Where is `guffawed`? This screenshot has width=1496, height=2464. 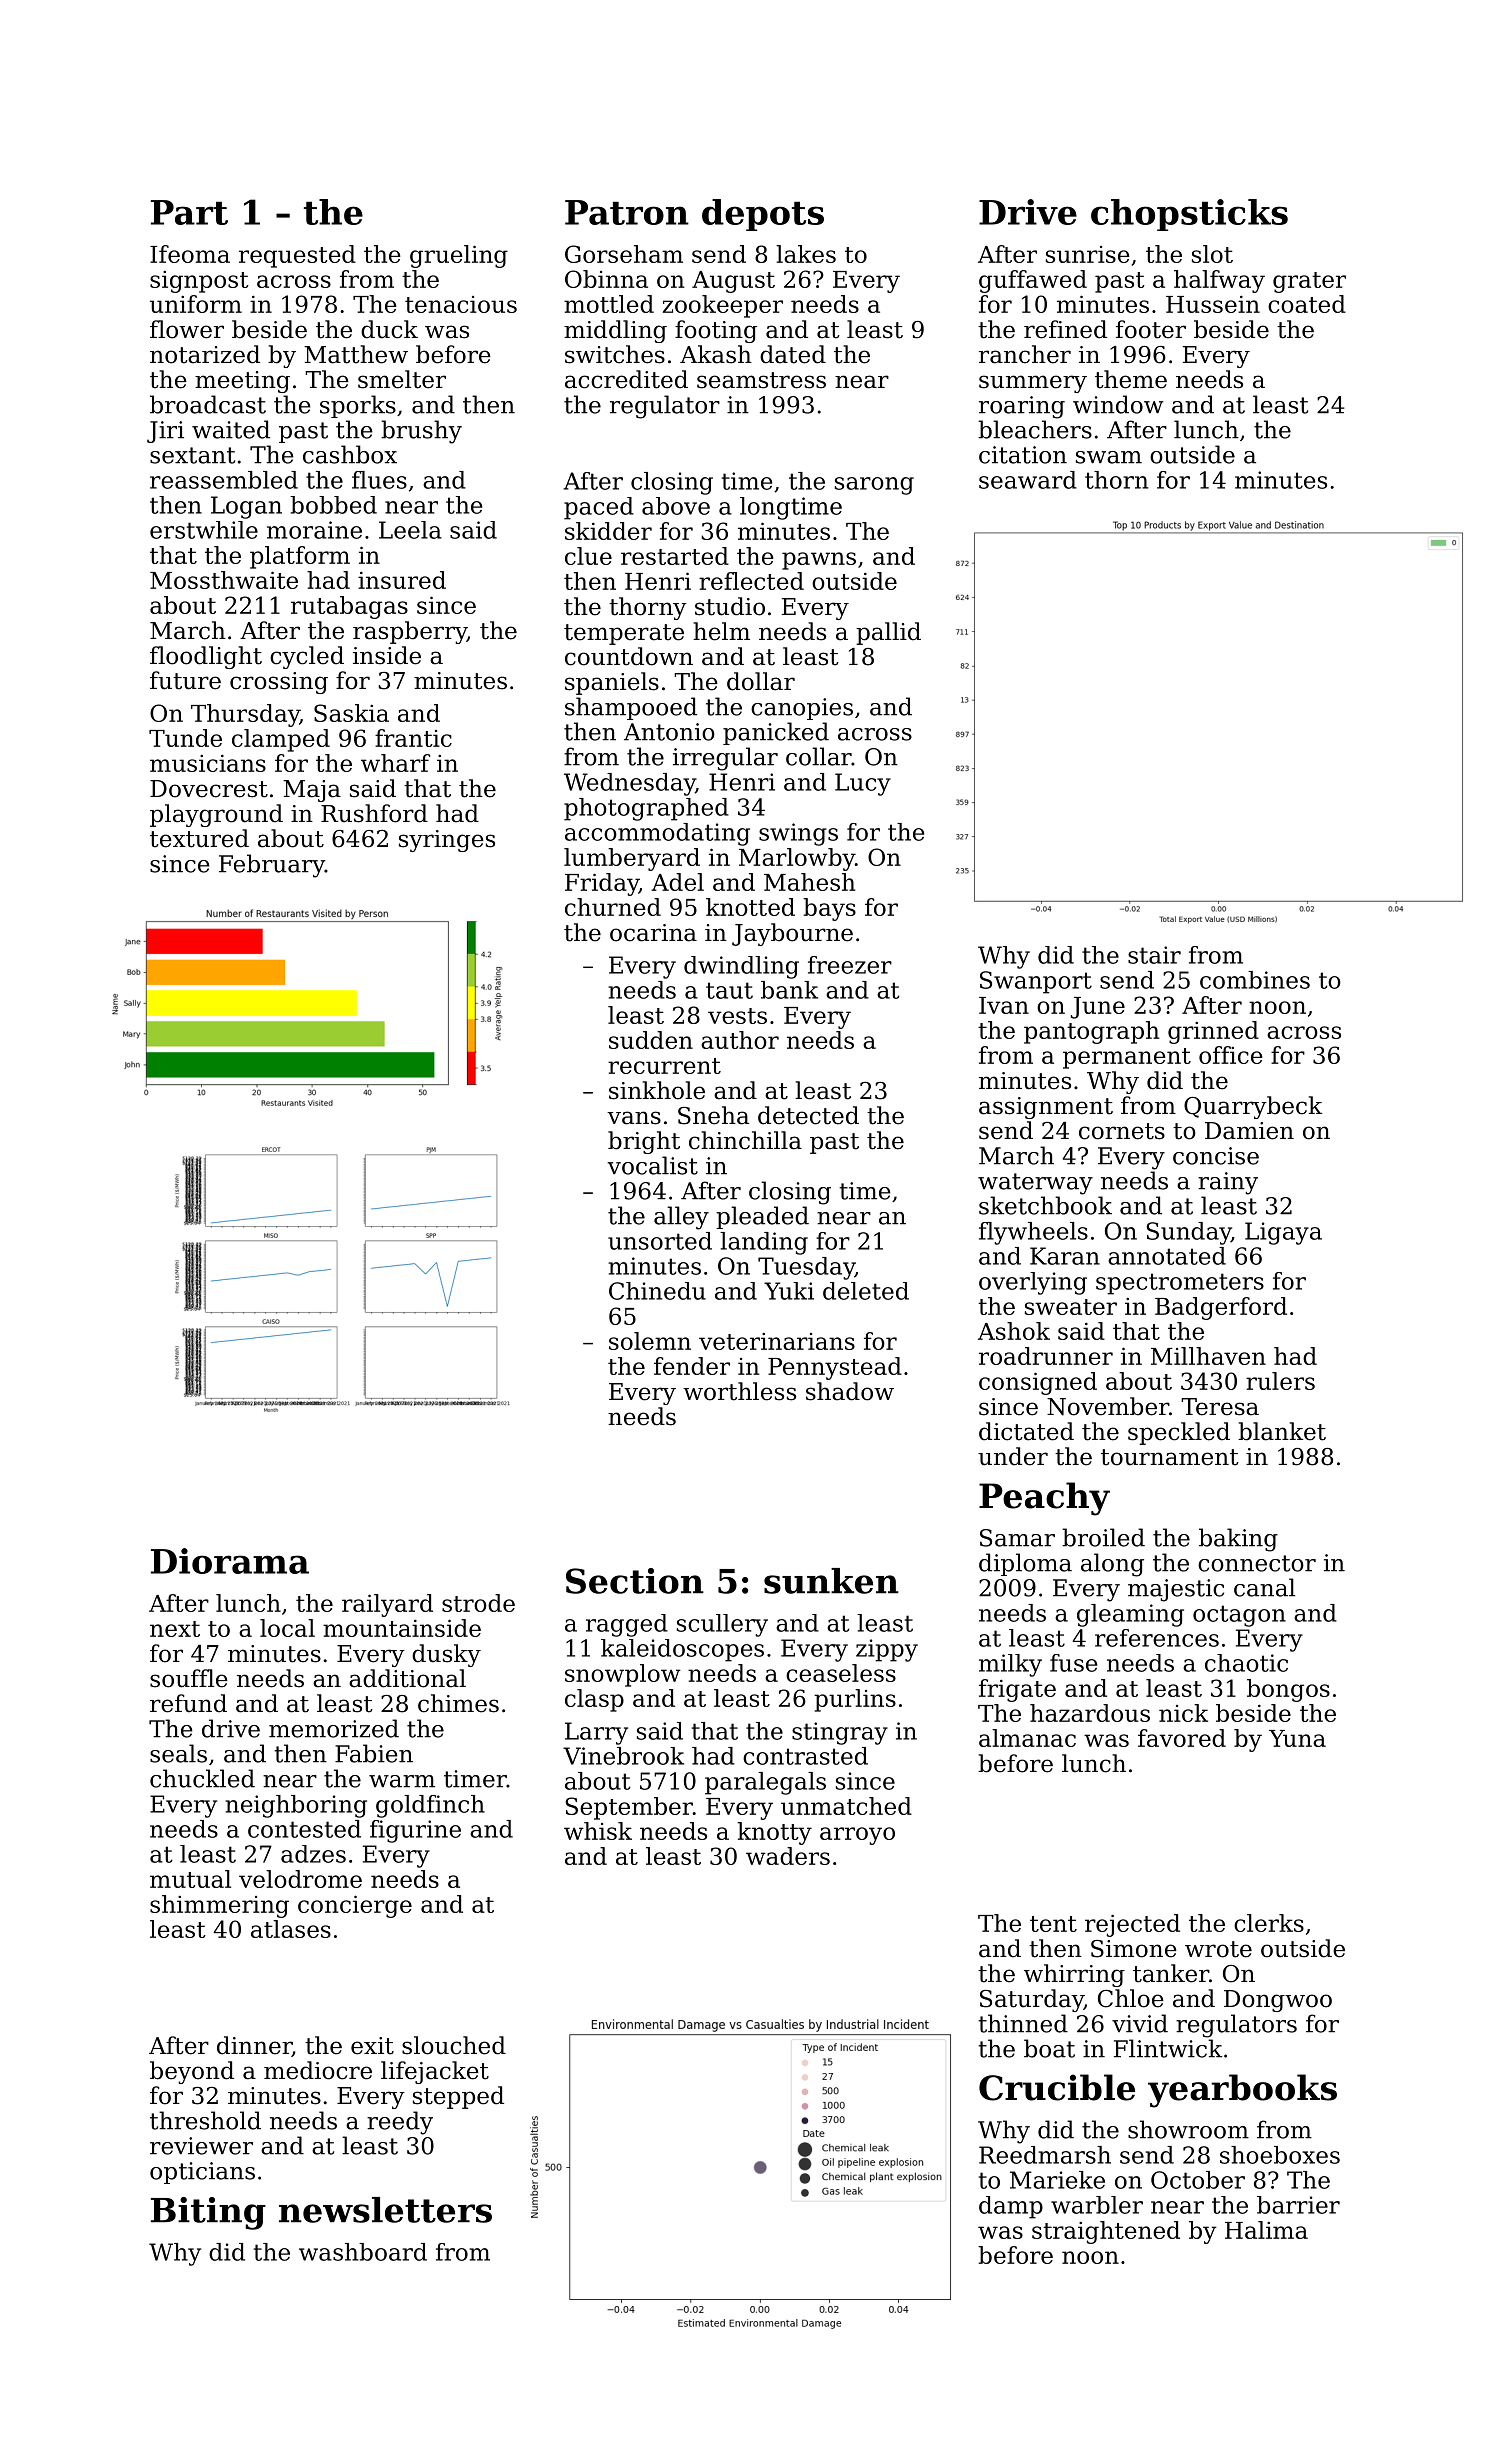 guffawed is located at coordinates (1033, 281).
